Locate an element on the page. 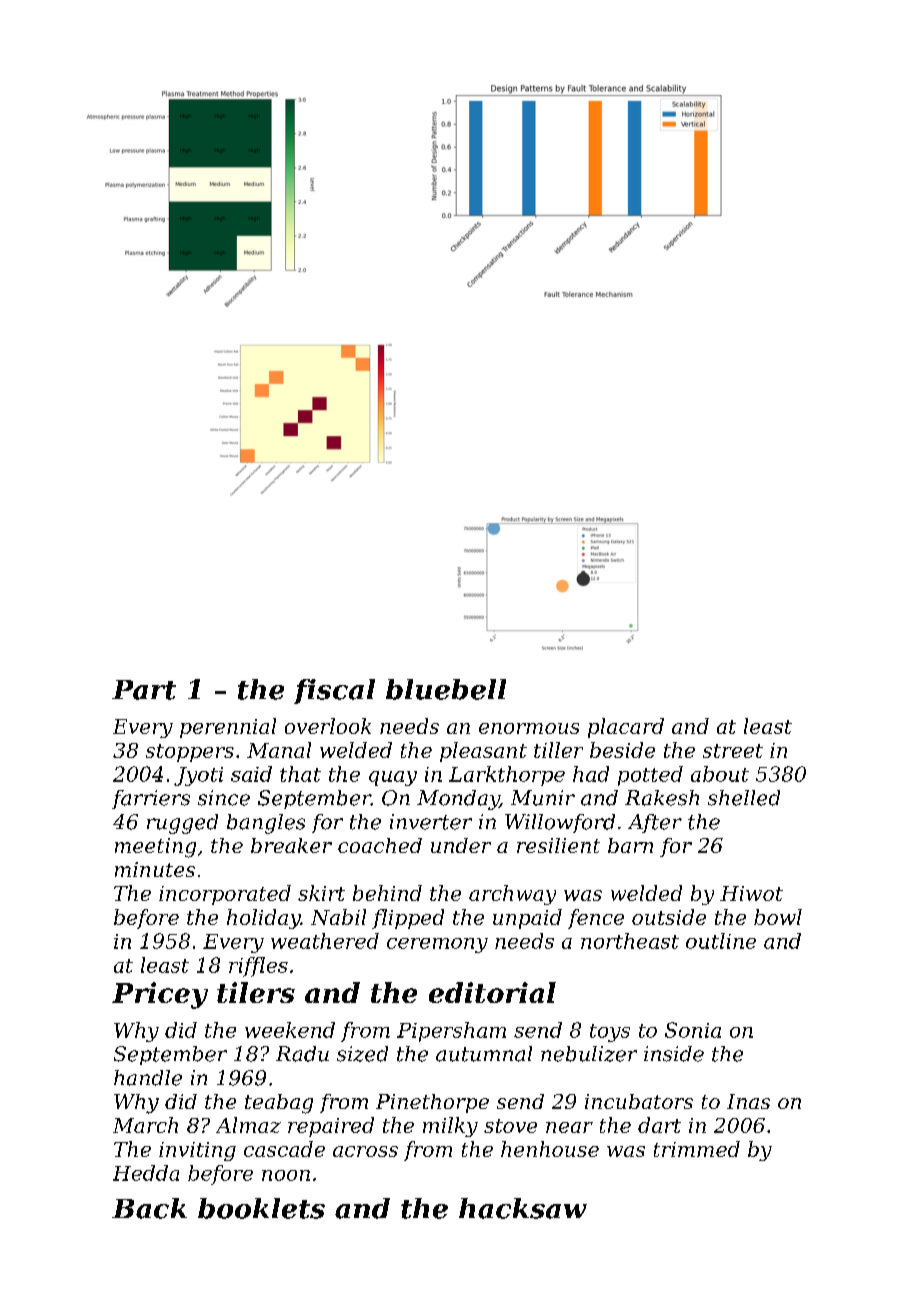 This document has width=924, height=1314. incorporated is located at coordinates (225, 895).
